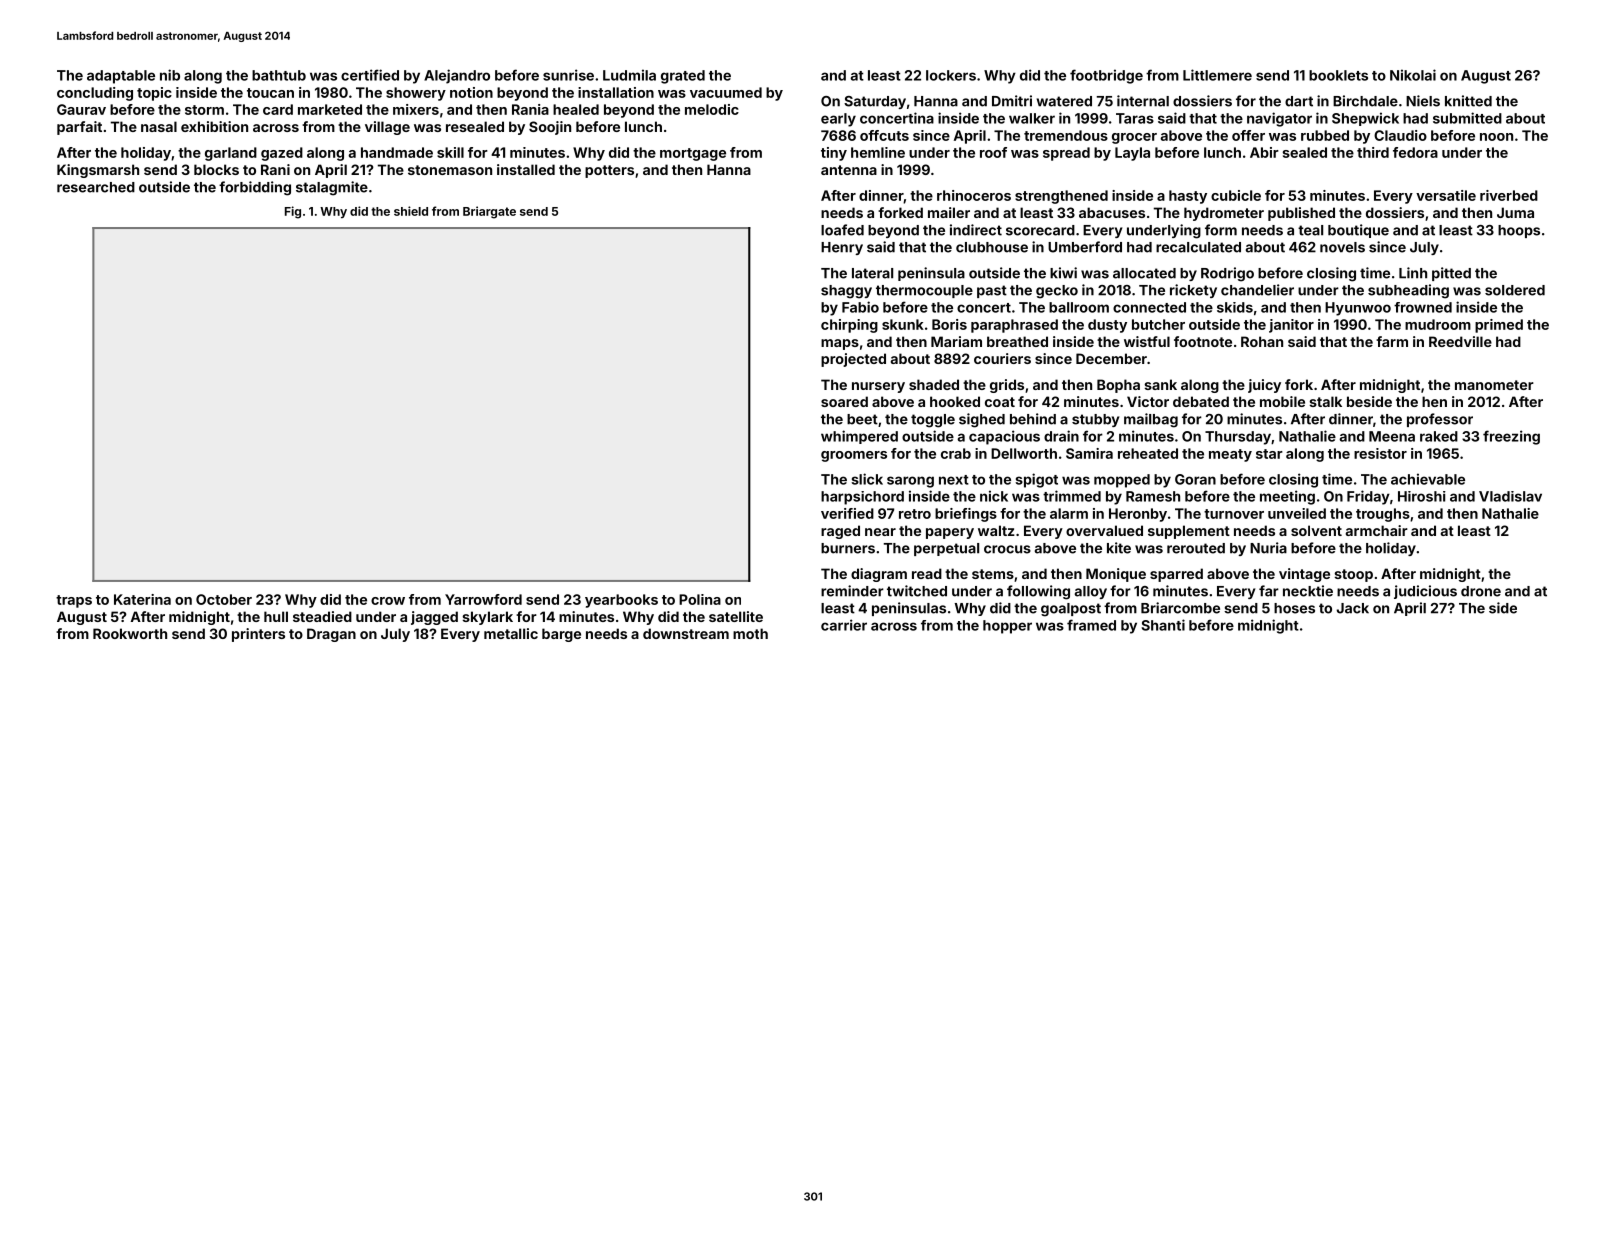 This screenshot has height=1242, width=1607. I want to click on printers, so click(258, 635).
